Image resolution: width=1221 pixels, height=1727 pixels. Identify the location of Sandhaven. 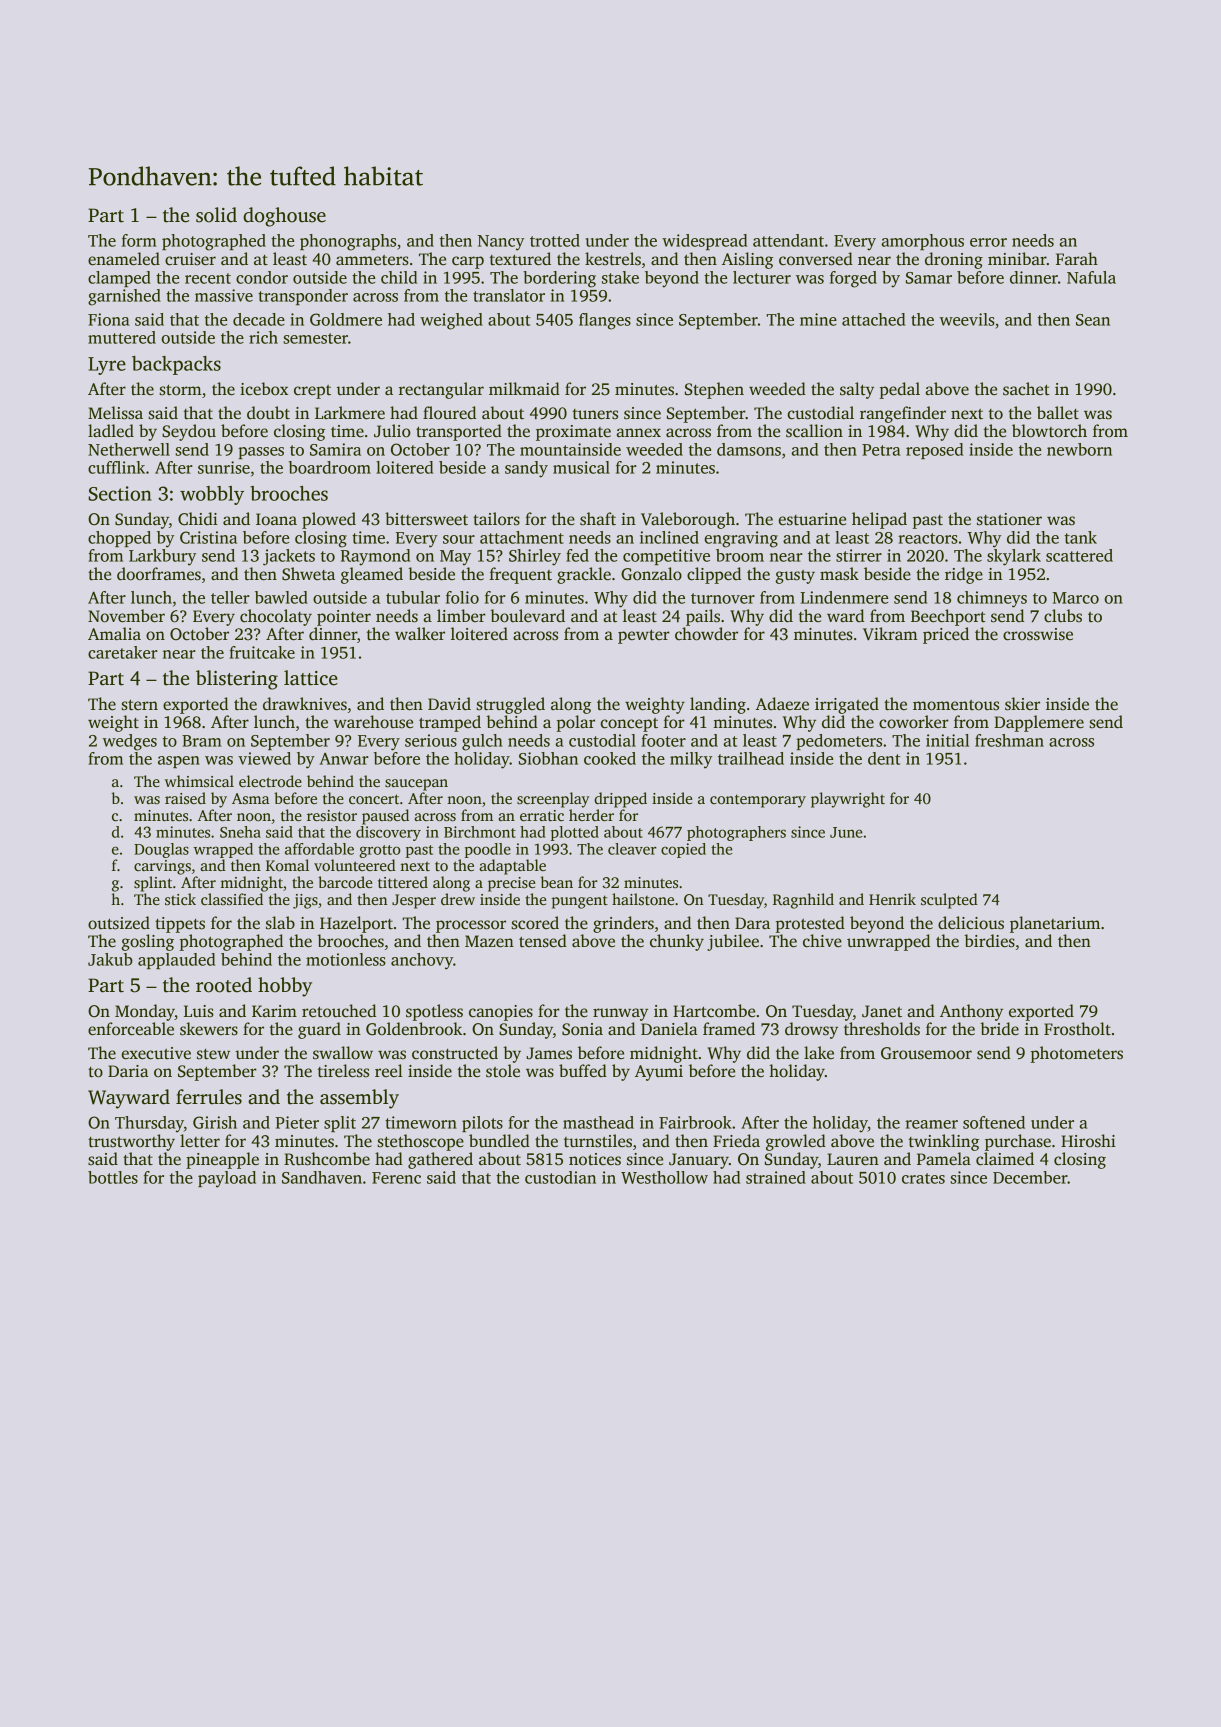
(322, 1177).
